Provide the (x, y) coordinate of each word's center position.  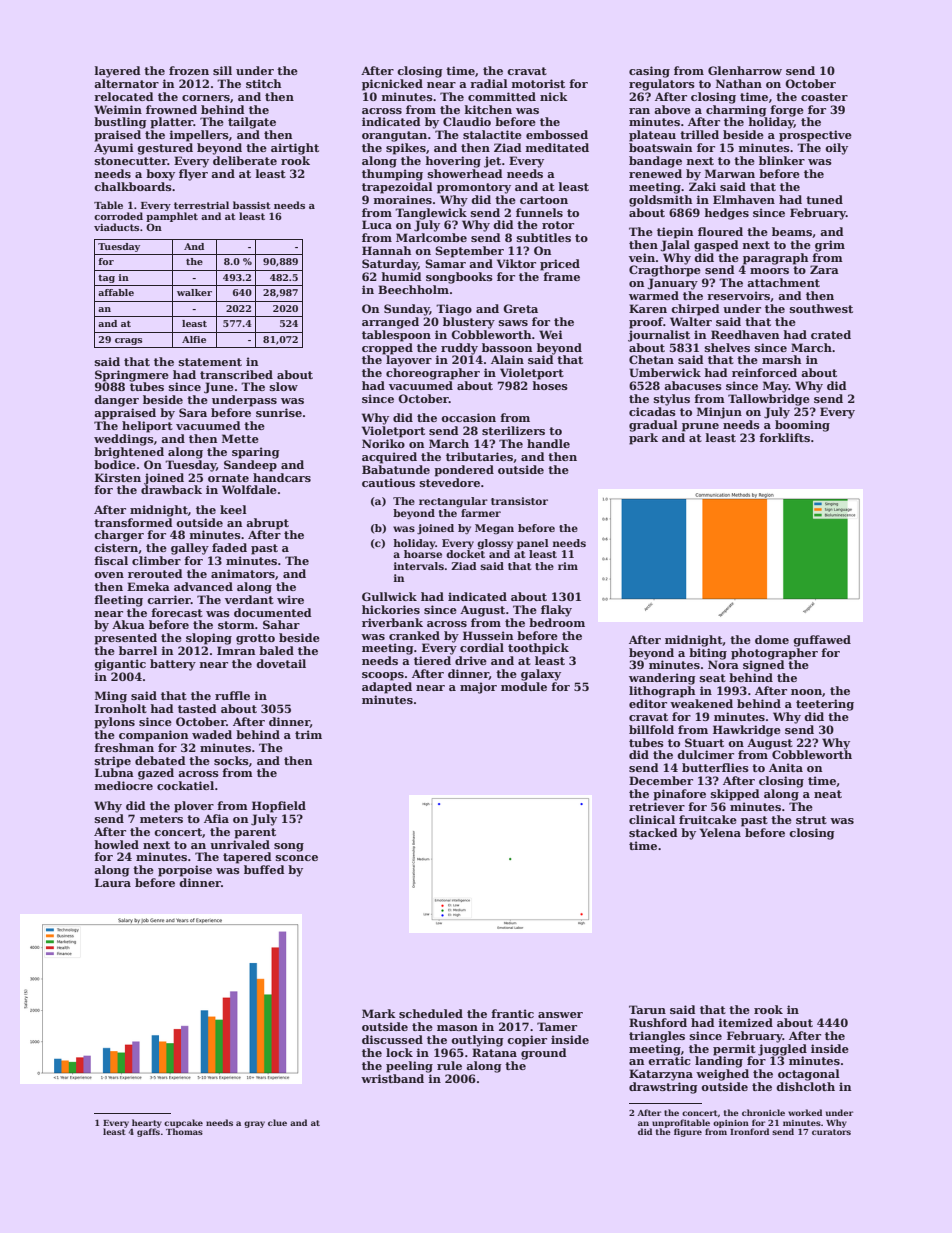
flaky (556, 611)
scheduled (431, 1013)
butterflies (715, 767)
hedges (727, 214)
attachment (783, 282)
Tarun (647, 1009)
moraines (403, 199)
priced (560, 265)
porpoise (185, 871)
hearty (147, 1123)
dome (772, 639)
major (478, 688)
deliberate (245, 160)
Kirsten (118, 477)
